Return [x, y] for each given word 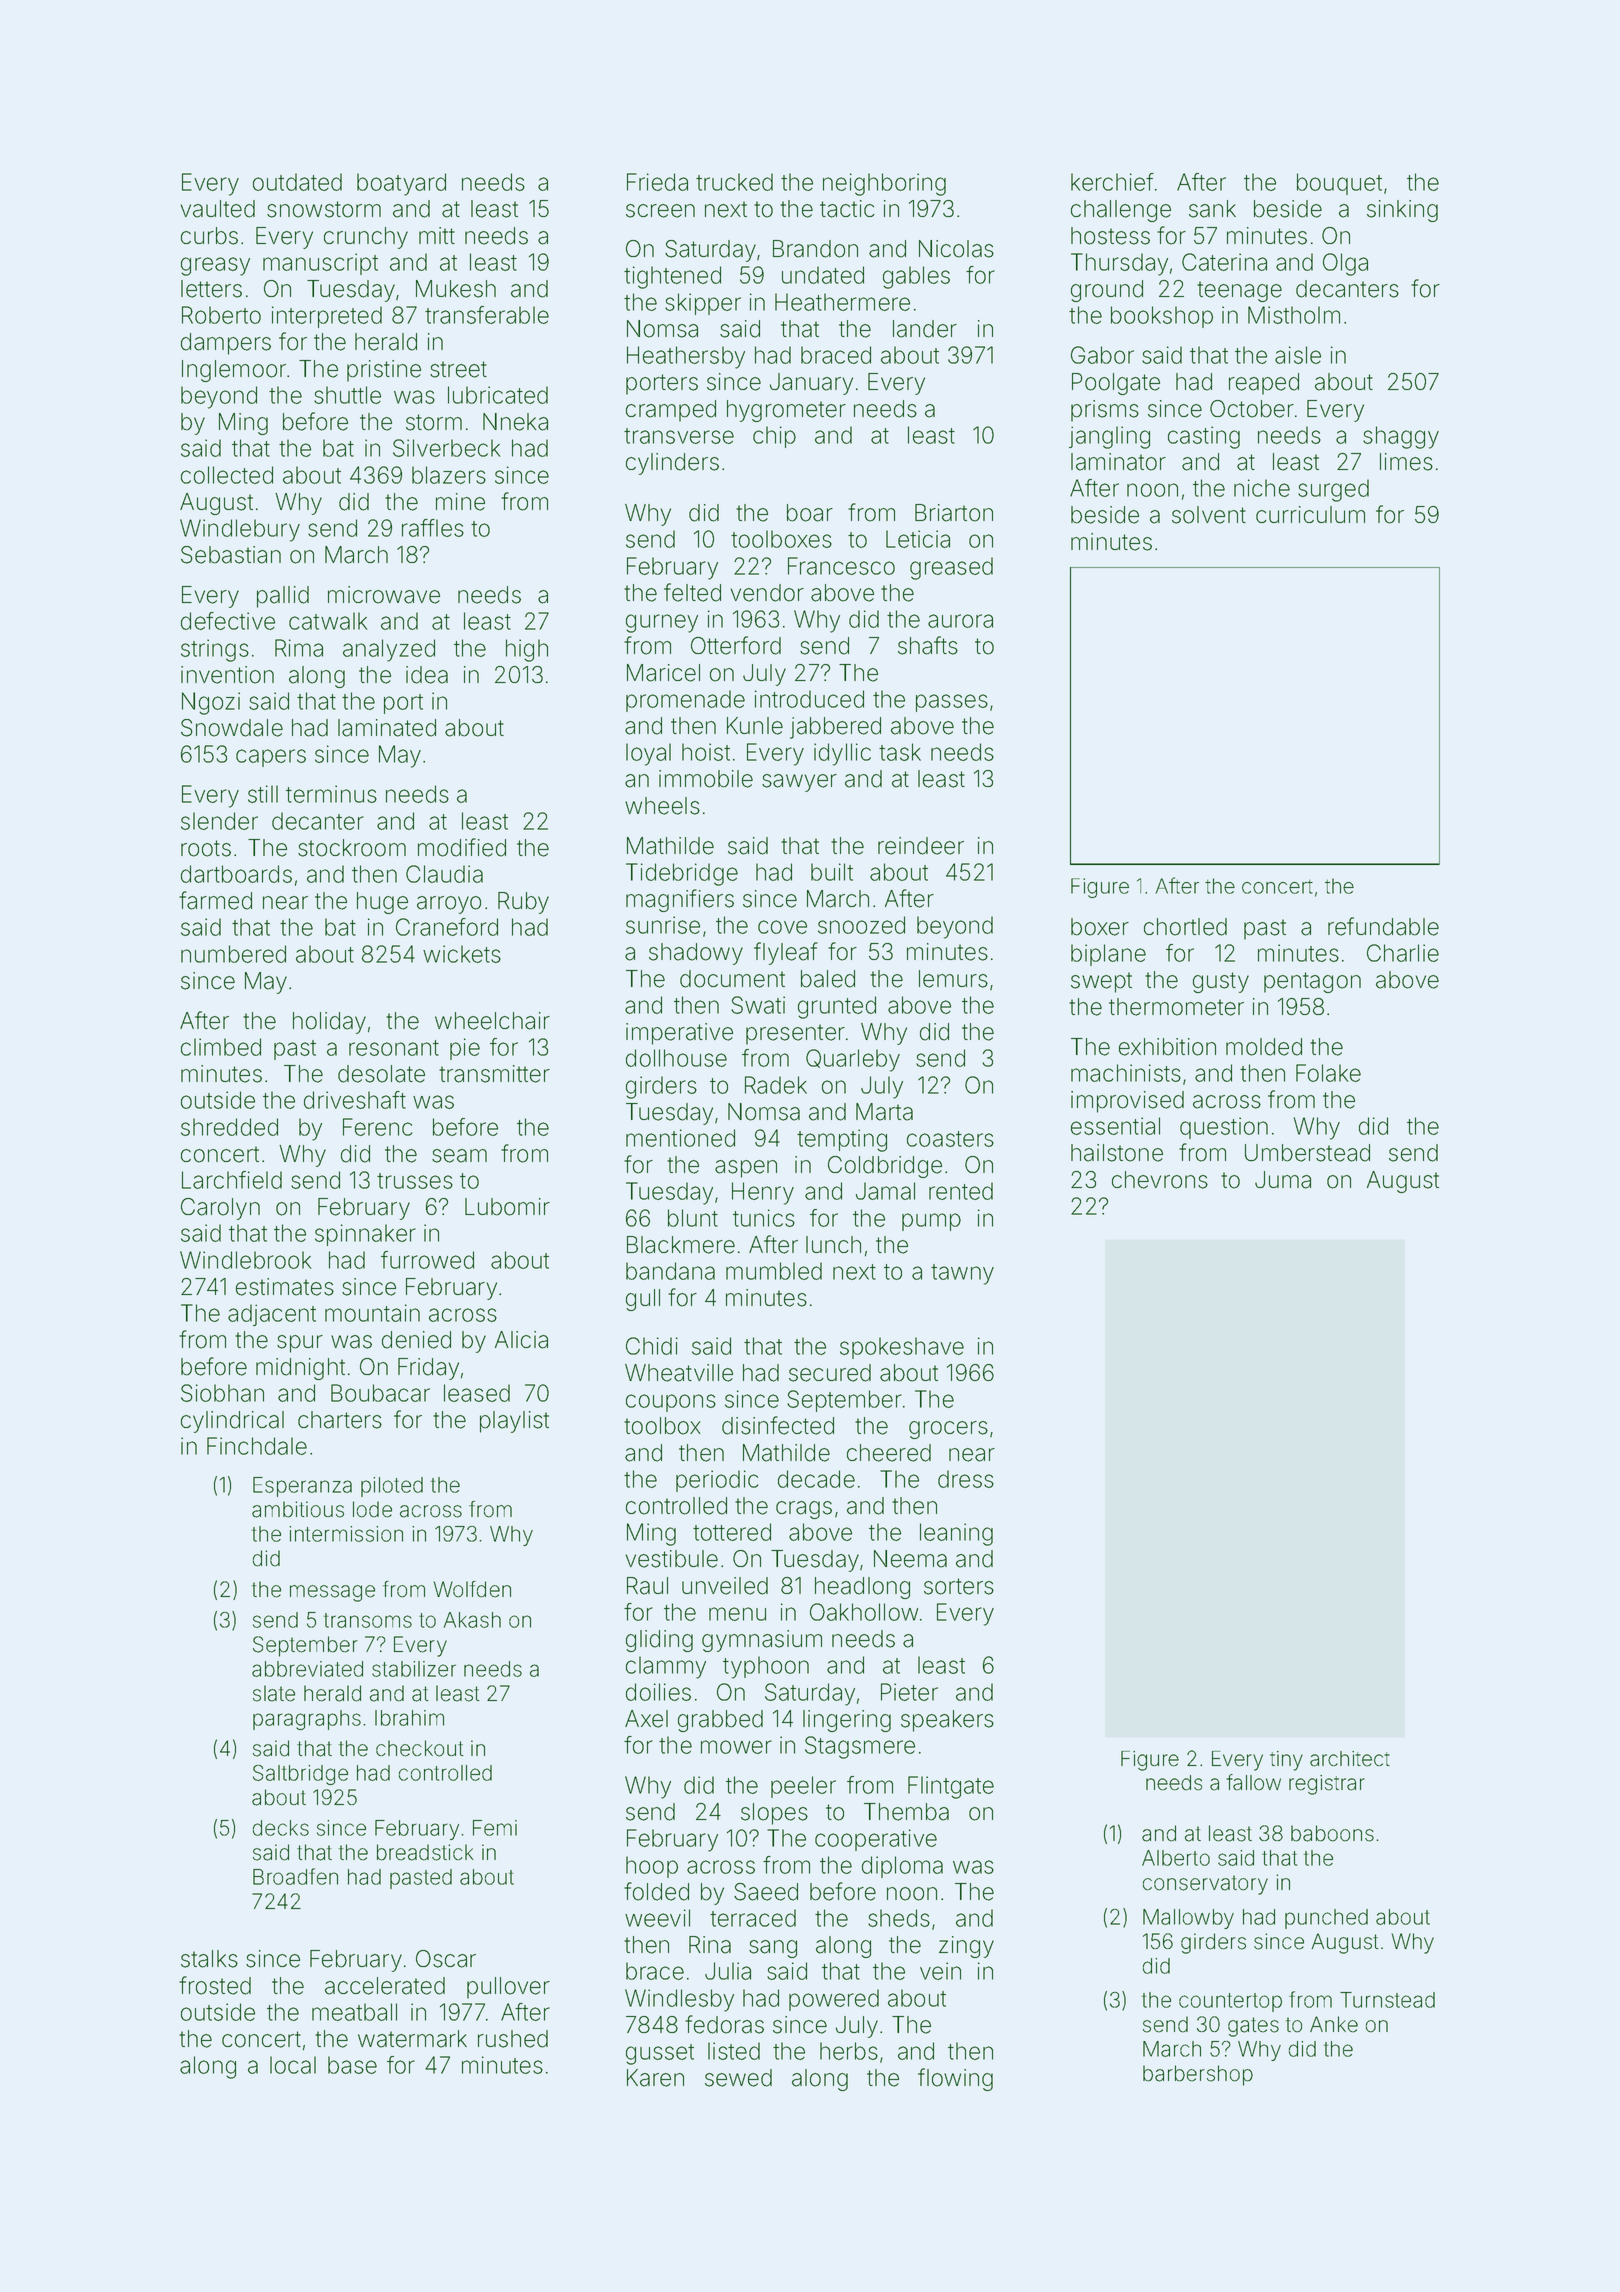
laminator [1118, 462]
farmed [215, 900]
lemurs [953, 979]
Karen [655, 2078]
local [293, 2065]
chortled [1185, 927]
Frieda [657, 182]
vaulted [217, 209]
